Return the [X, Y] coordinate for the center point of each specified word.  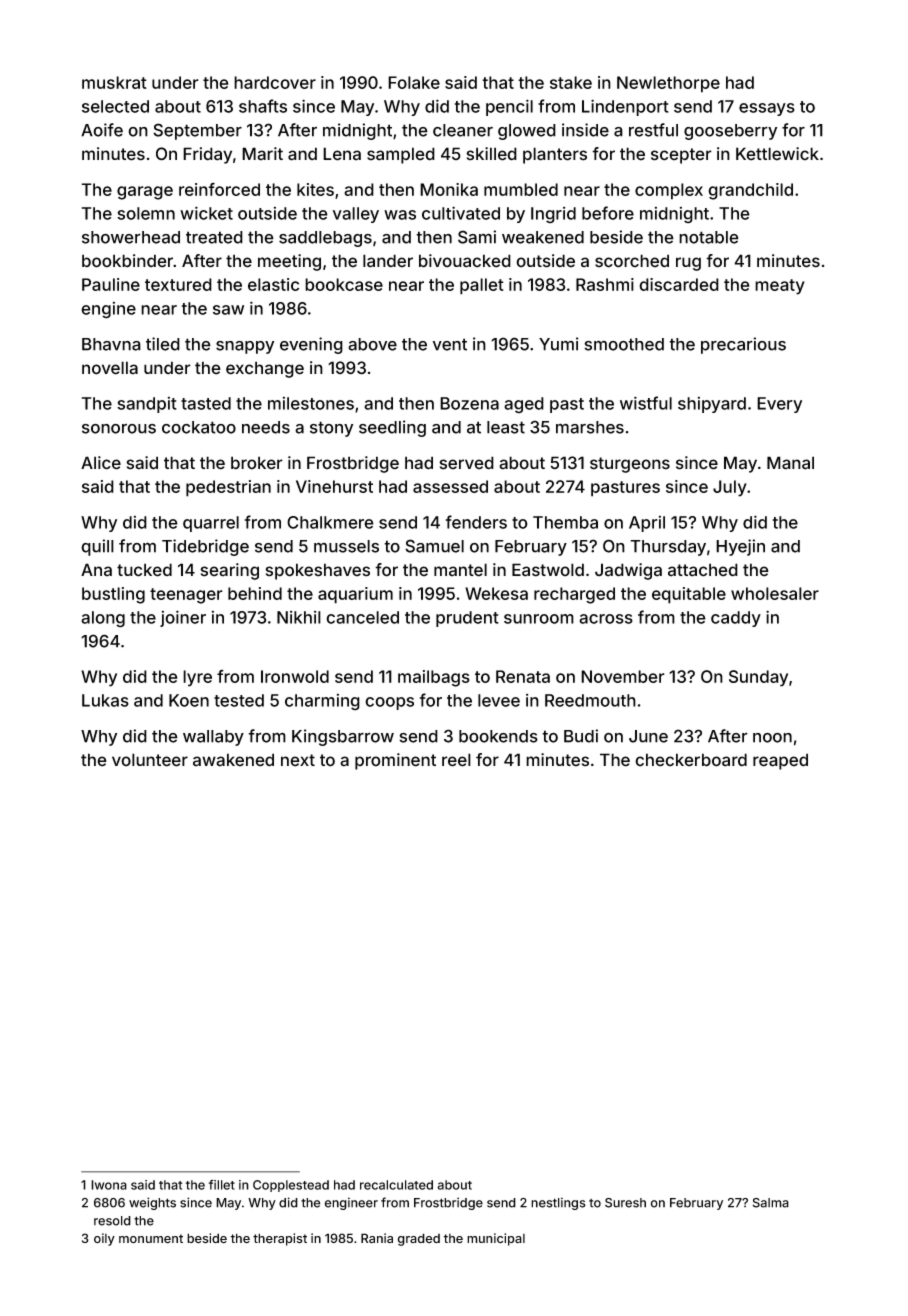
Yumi [559, 344]
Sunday [758, 678]
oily [104, 1239]
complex [669, 191]
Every [779, 405]
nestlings [558, 1203]
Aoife [102, 130]
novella [110, 368]
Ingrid [553, 215]
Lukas [105, 700]
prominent [395, 761]
